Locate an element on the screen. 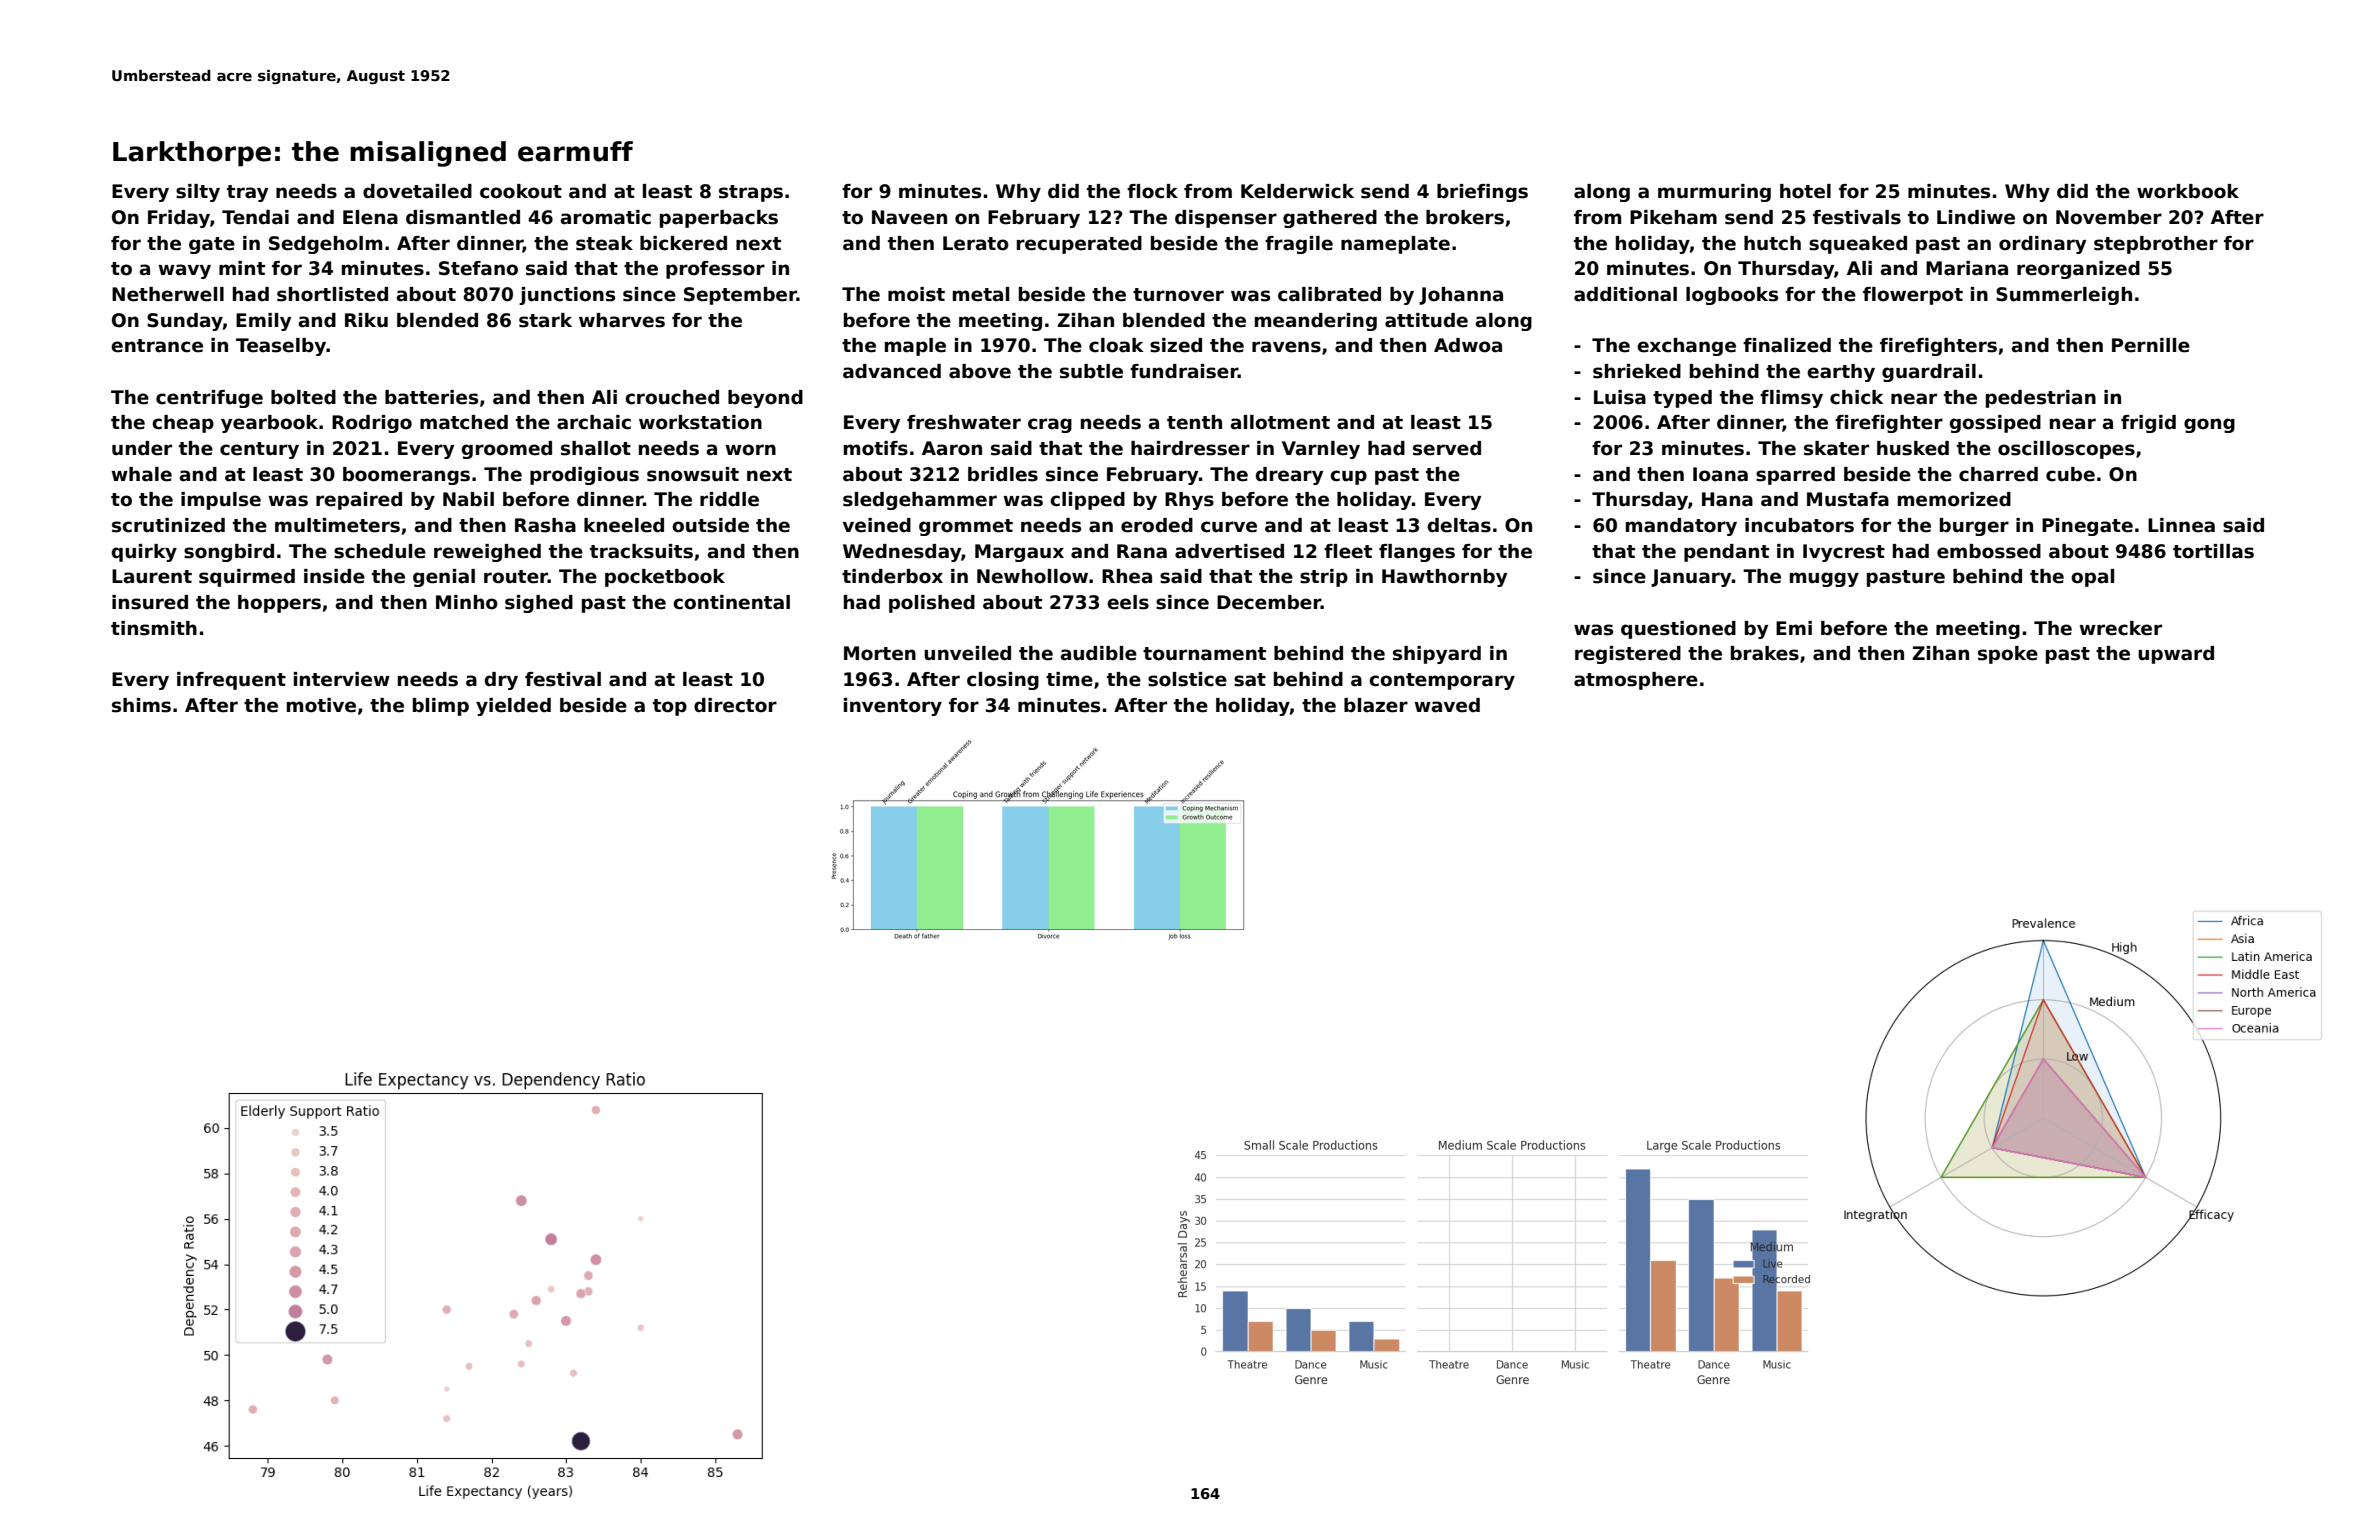 The width and height of the screenshot is (2380, 1540). tinderbox is located at coordinates (892, 576).
